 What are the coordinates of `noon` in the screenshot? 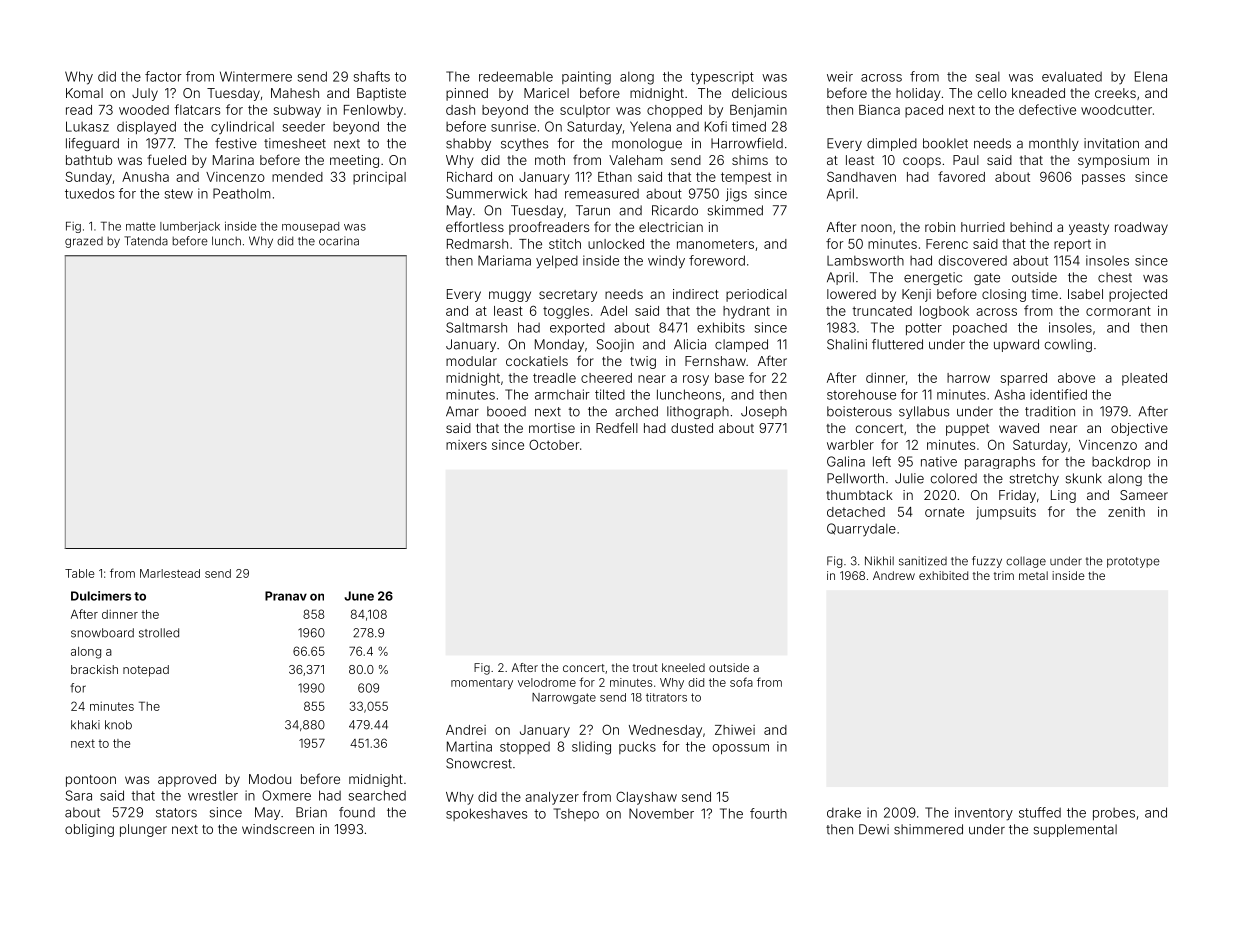 It's located at (876, 228).
